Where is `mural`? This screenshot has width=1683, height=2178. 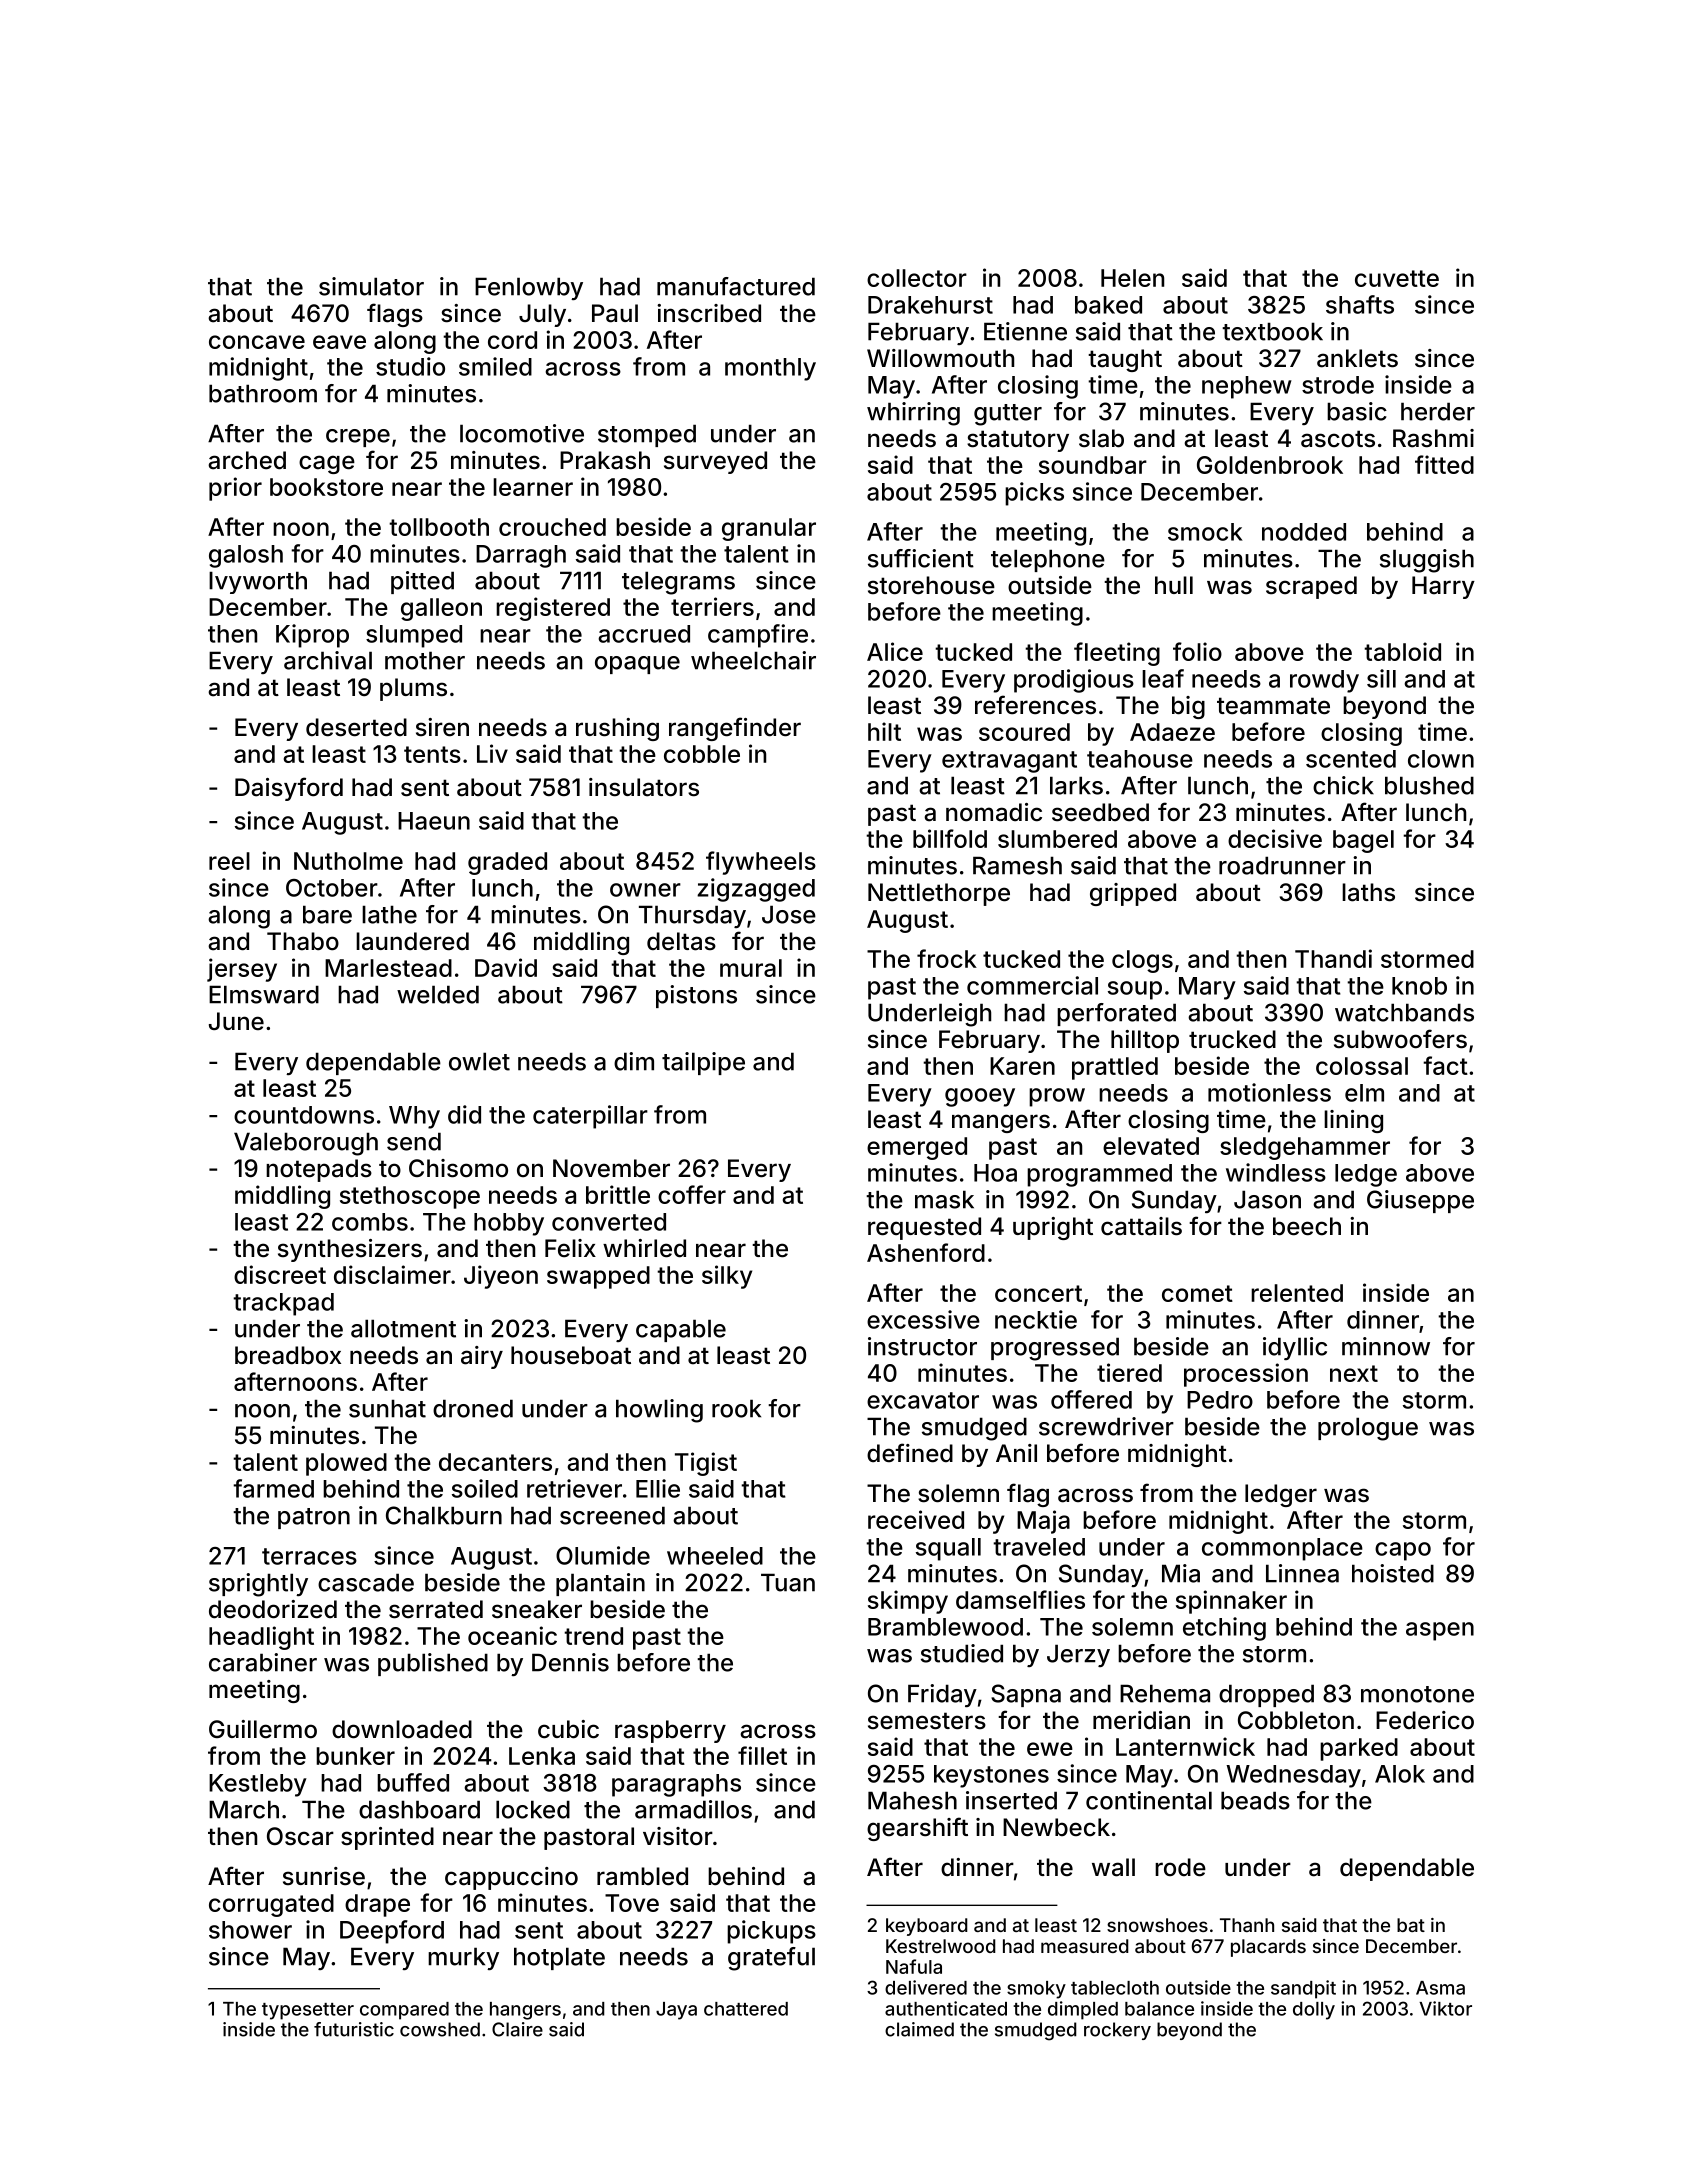
mural is located at coordinates (751, 968).
